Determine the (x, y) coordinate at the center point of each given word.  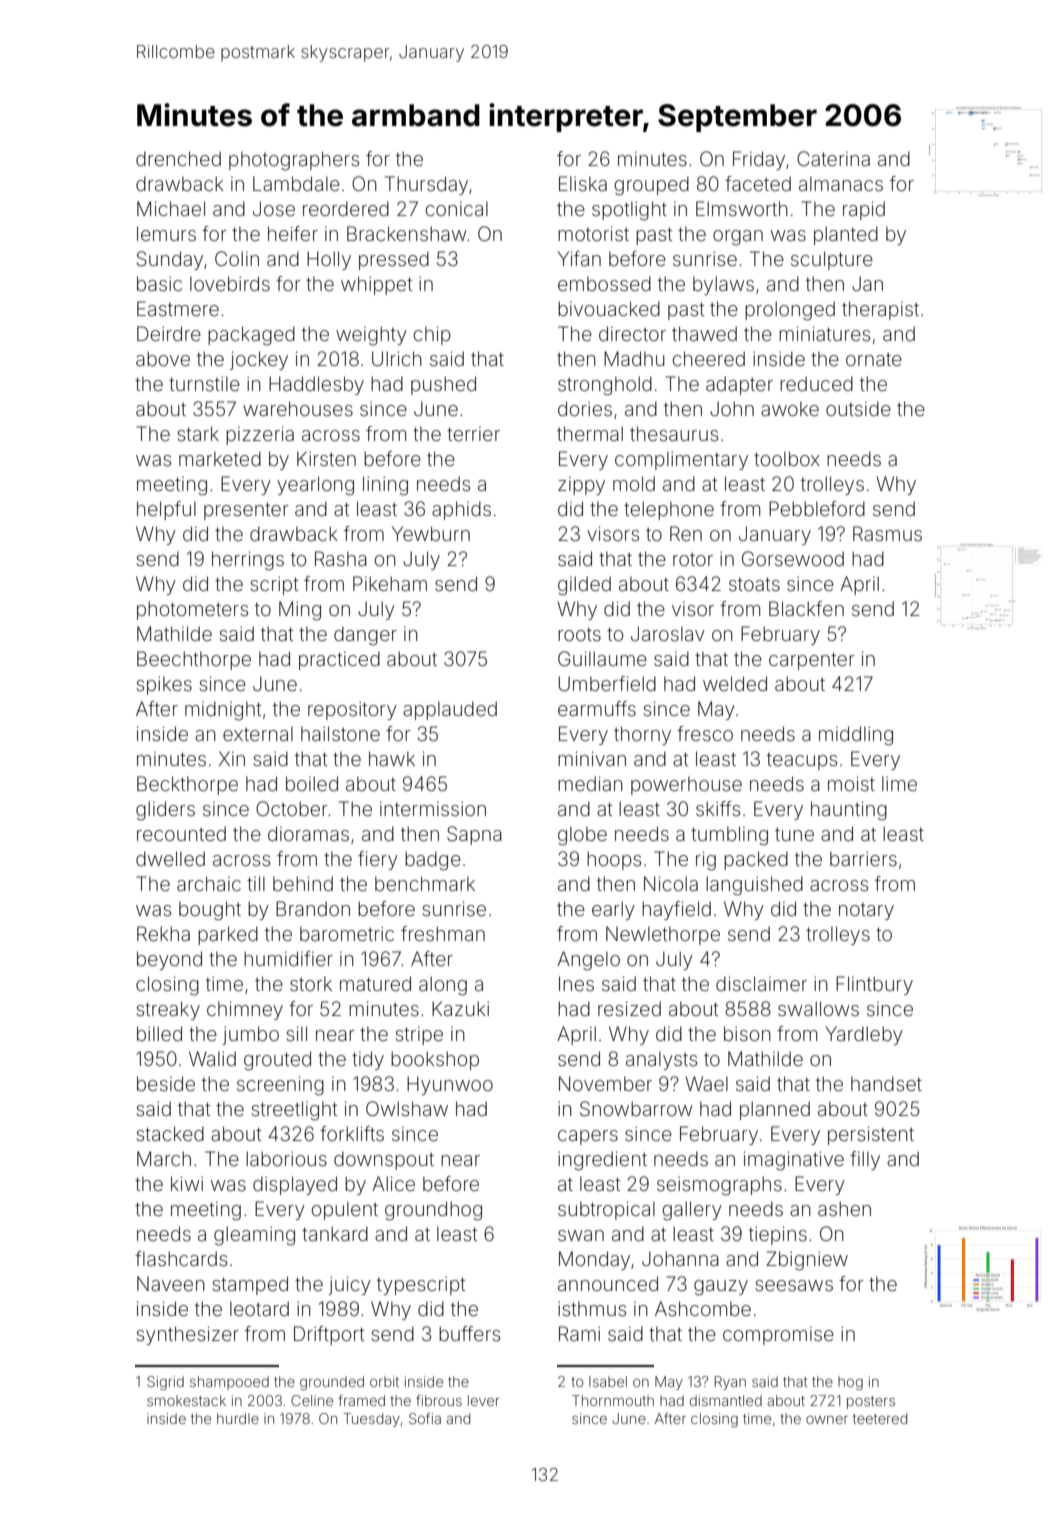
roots (579, 634)
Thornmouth (613, 1400)
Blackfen (806, 608)
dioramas (308, 833)
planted (846, 235)
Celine (312, 1400)
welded (735, 683)
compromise (778, 1336)
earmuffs (597, 708)
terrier (473, 434)
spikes (164, 685)
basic (159, 283)
